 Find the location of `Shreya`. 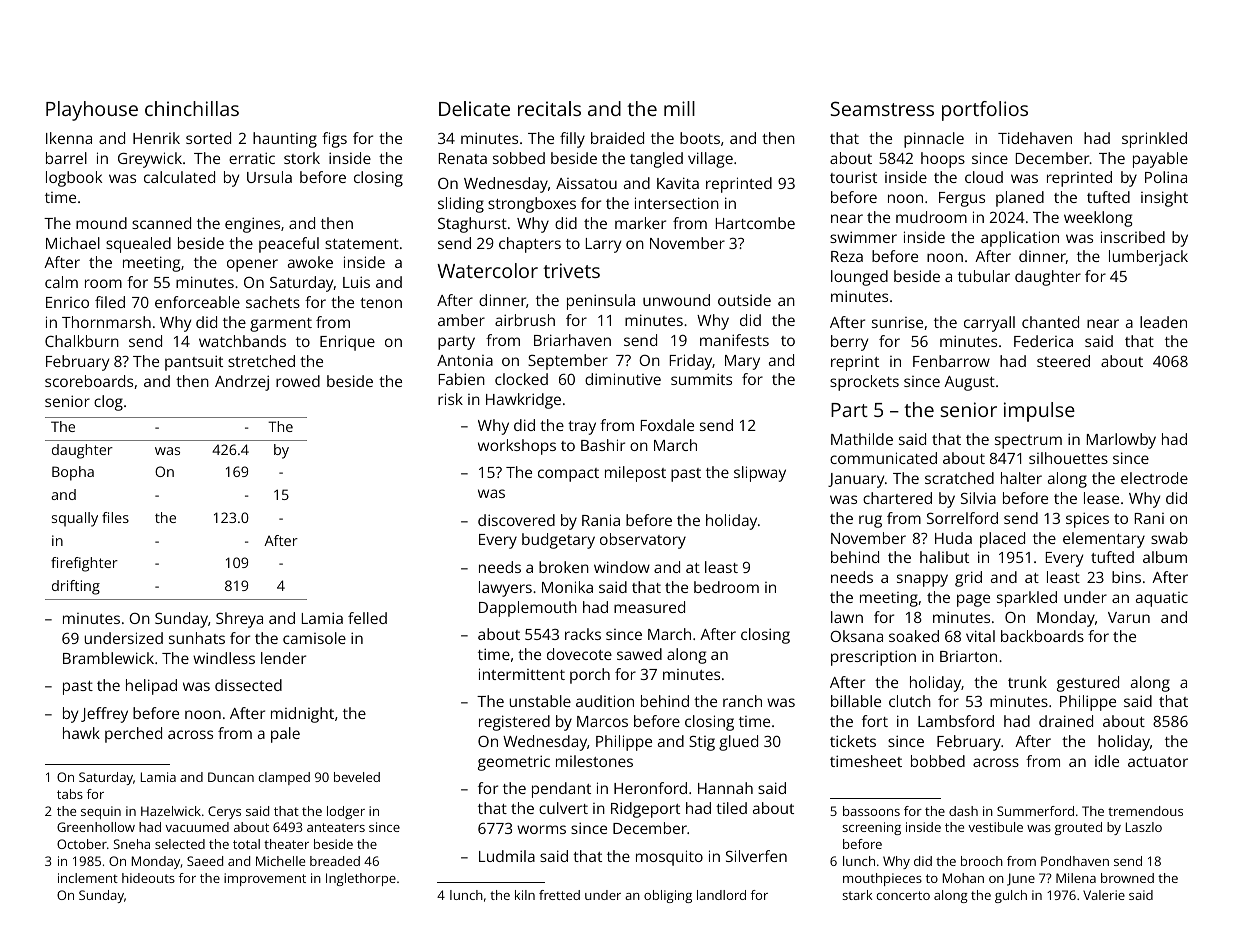

Shreya is located at coordinates (239, 620).
